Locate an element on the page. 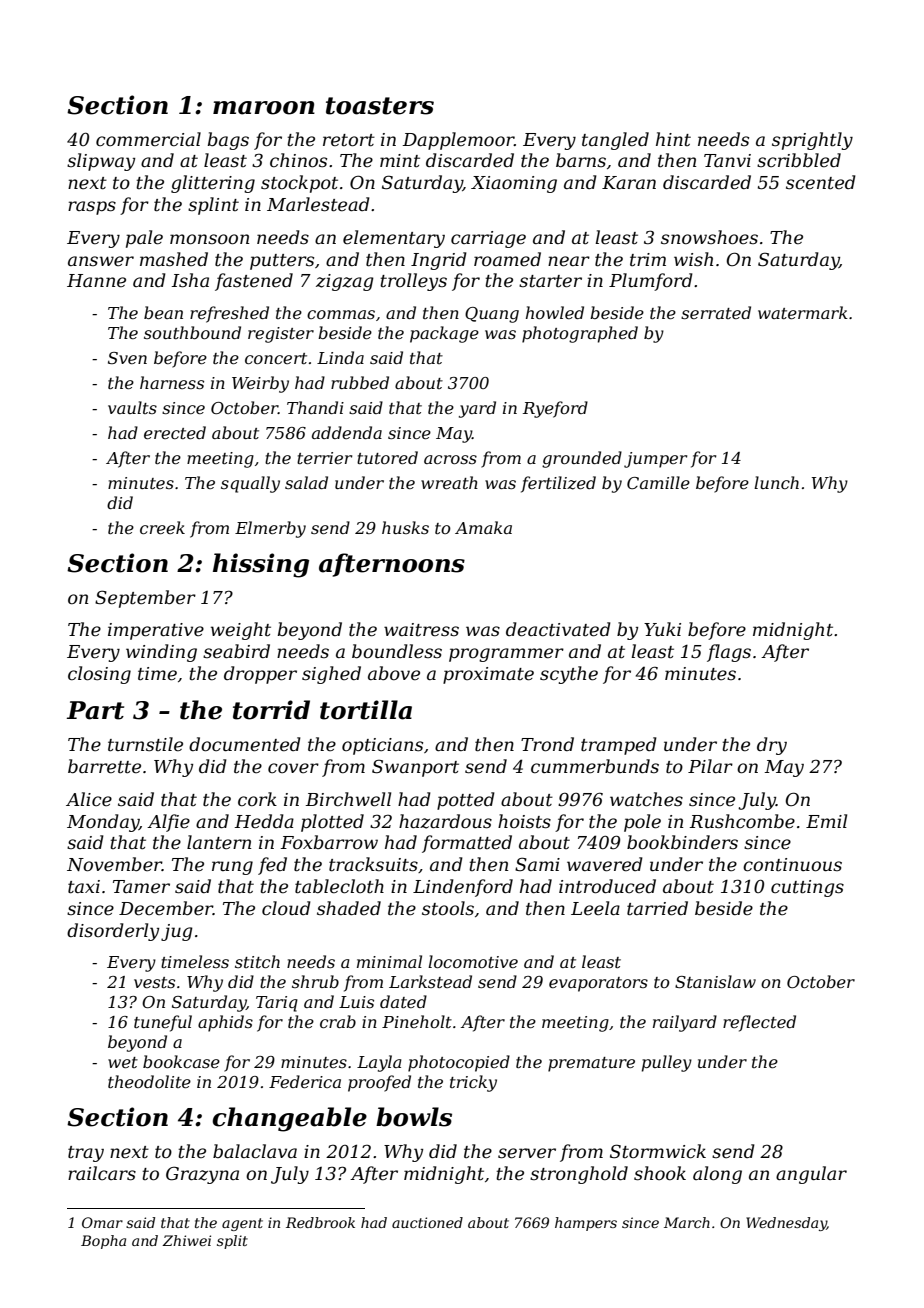 This document has width=924, height=1308. evaporators is located at coordinates (598, 984).
